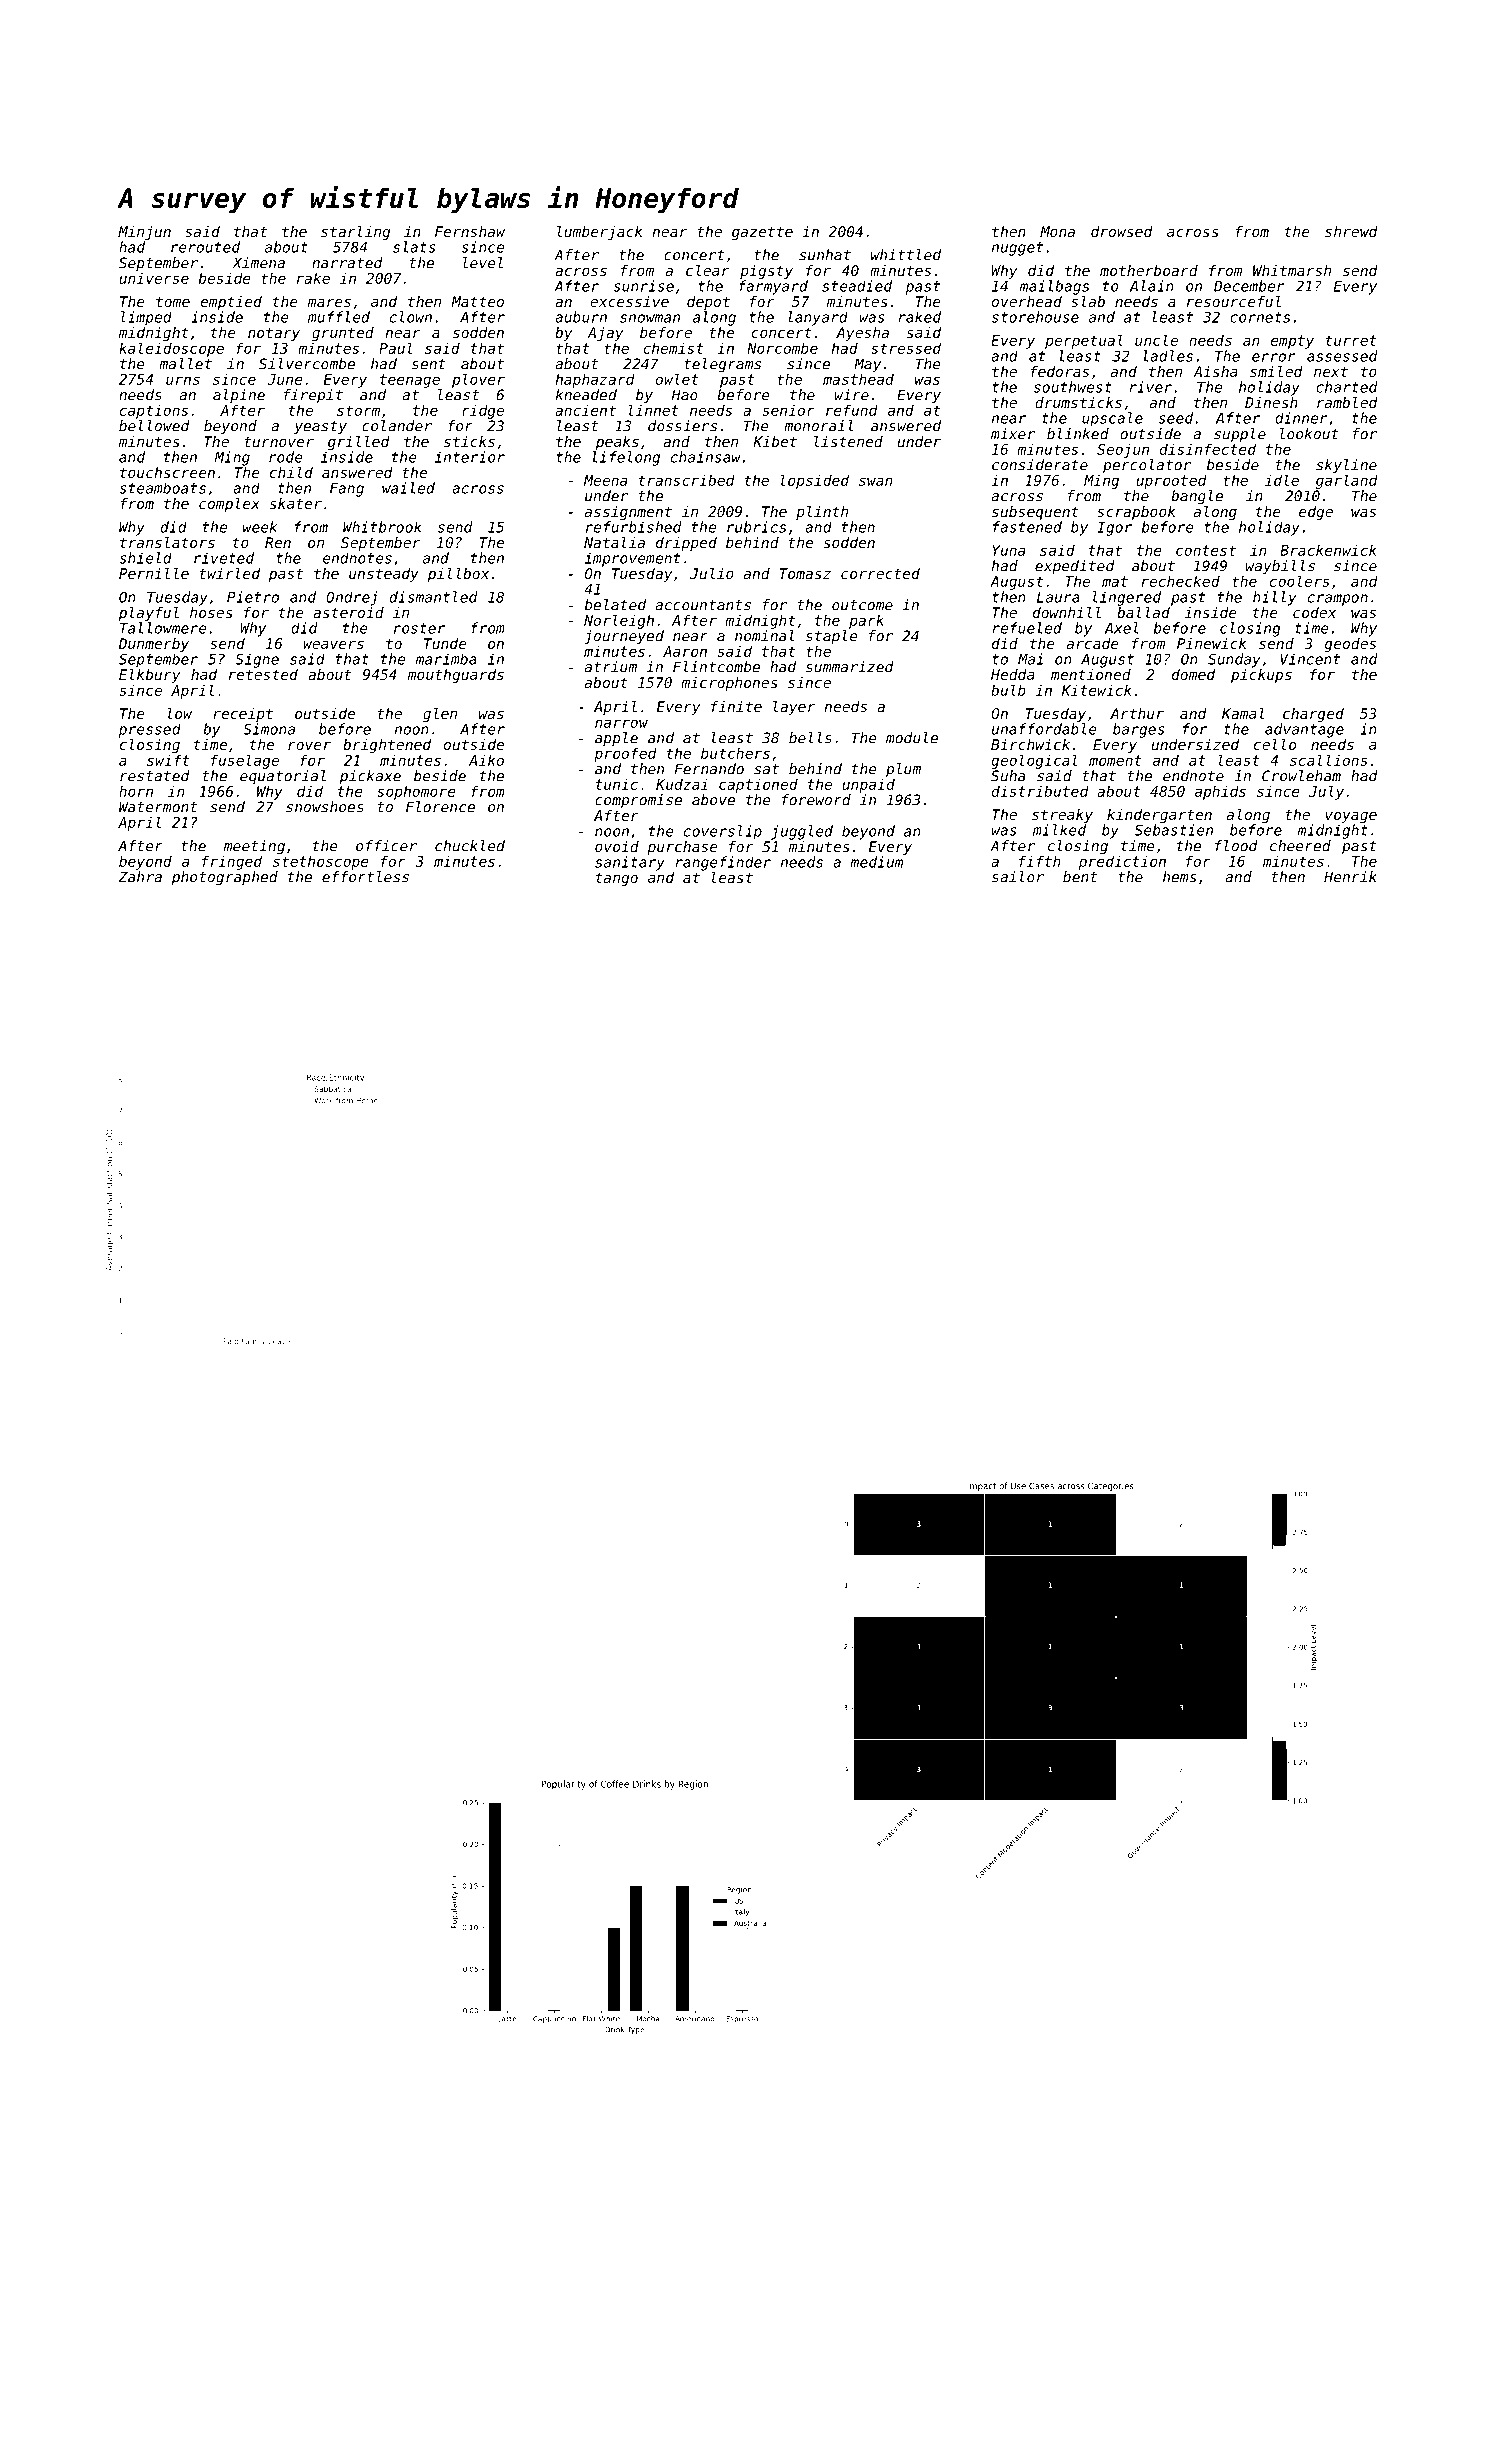 The height and width of the page is (2464, 1496). Describe the element at coordinates (849, 667) in the page. I see `summarized` at that location.
